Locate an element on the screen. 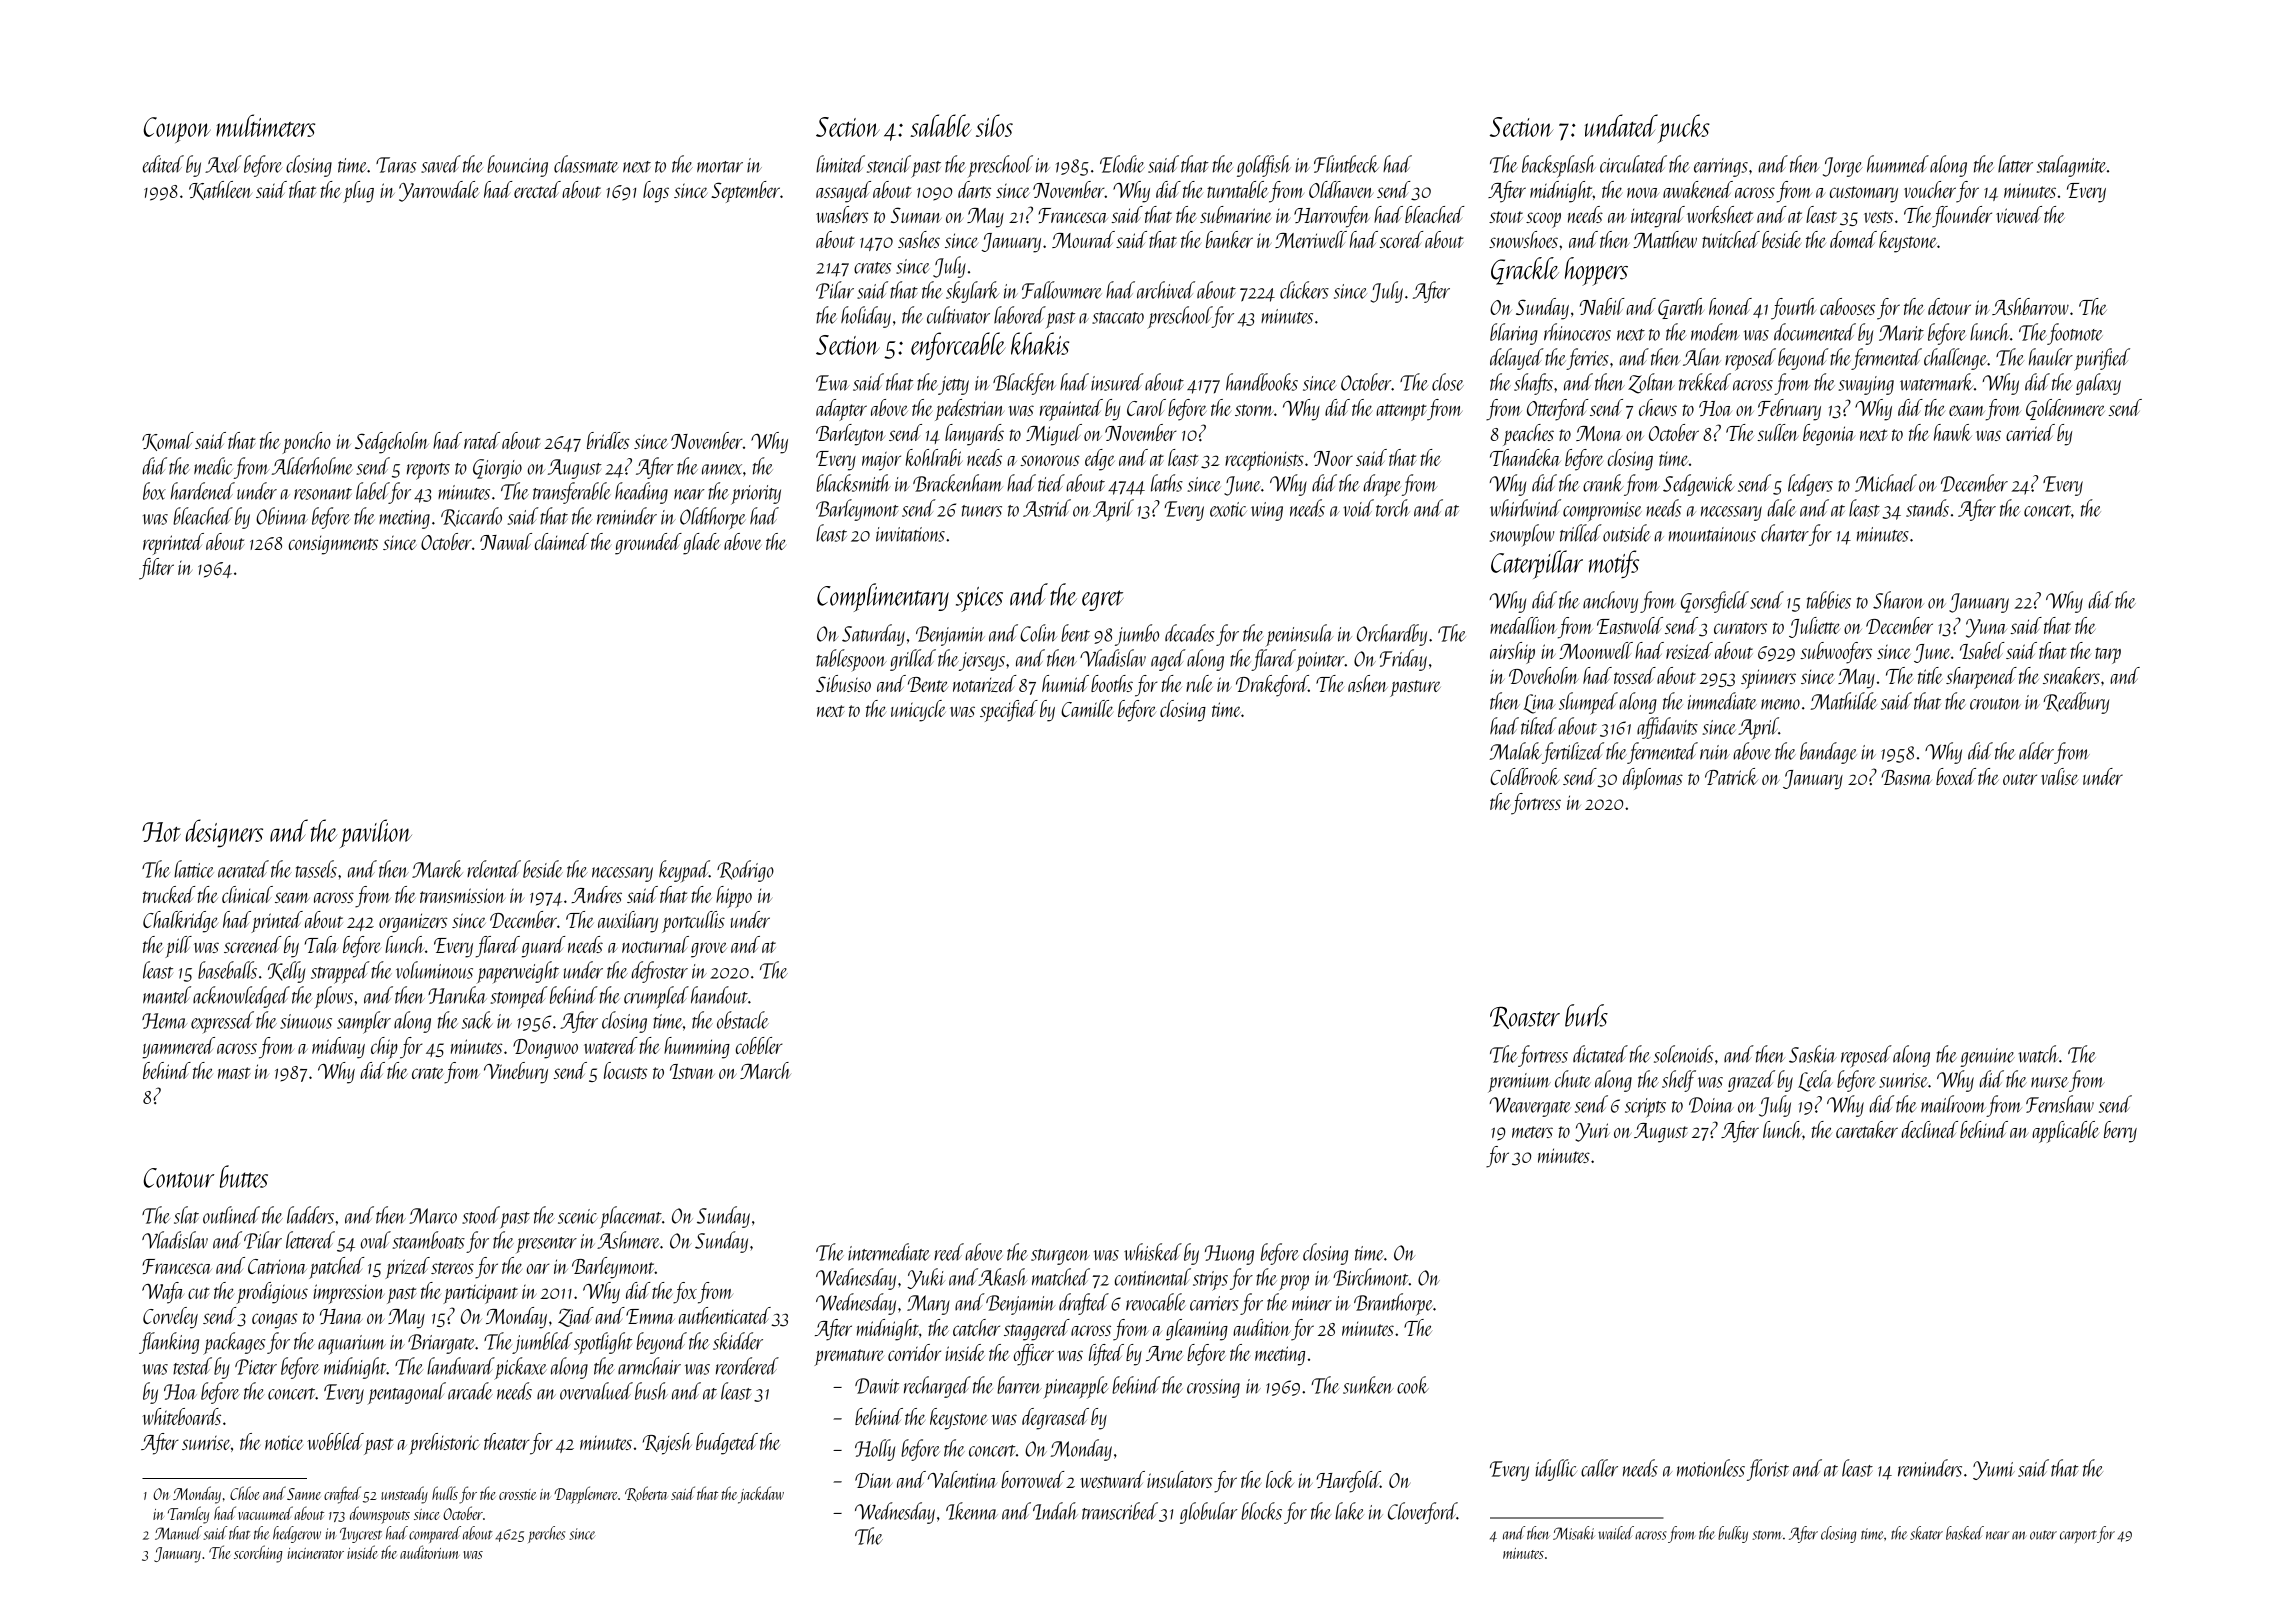 Image resolution: width=2282 pixels, height=1614 pixels. Ashbarrow is located at coordinates (2030, 306).
